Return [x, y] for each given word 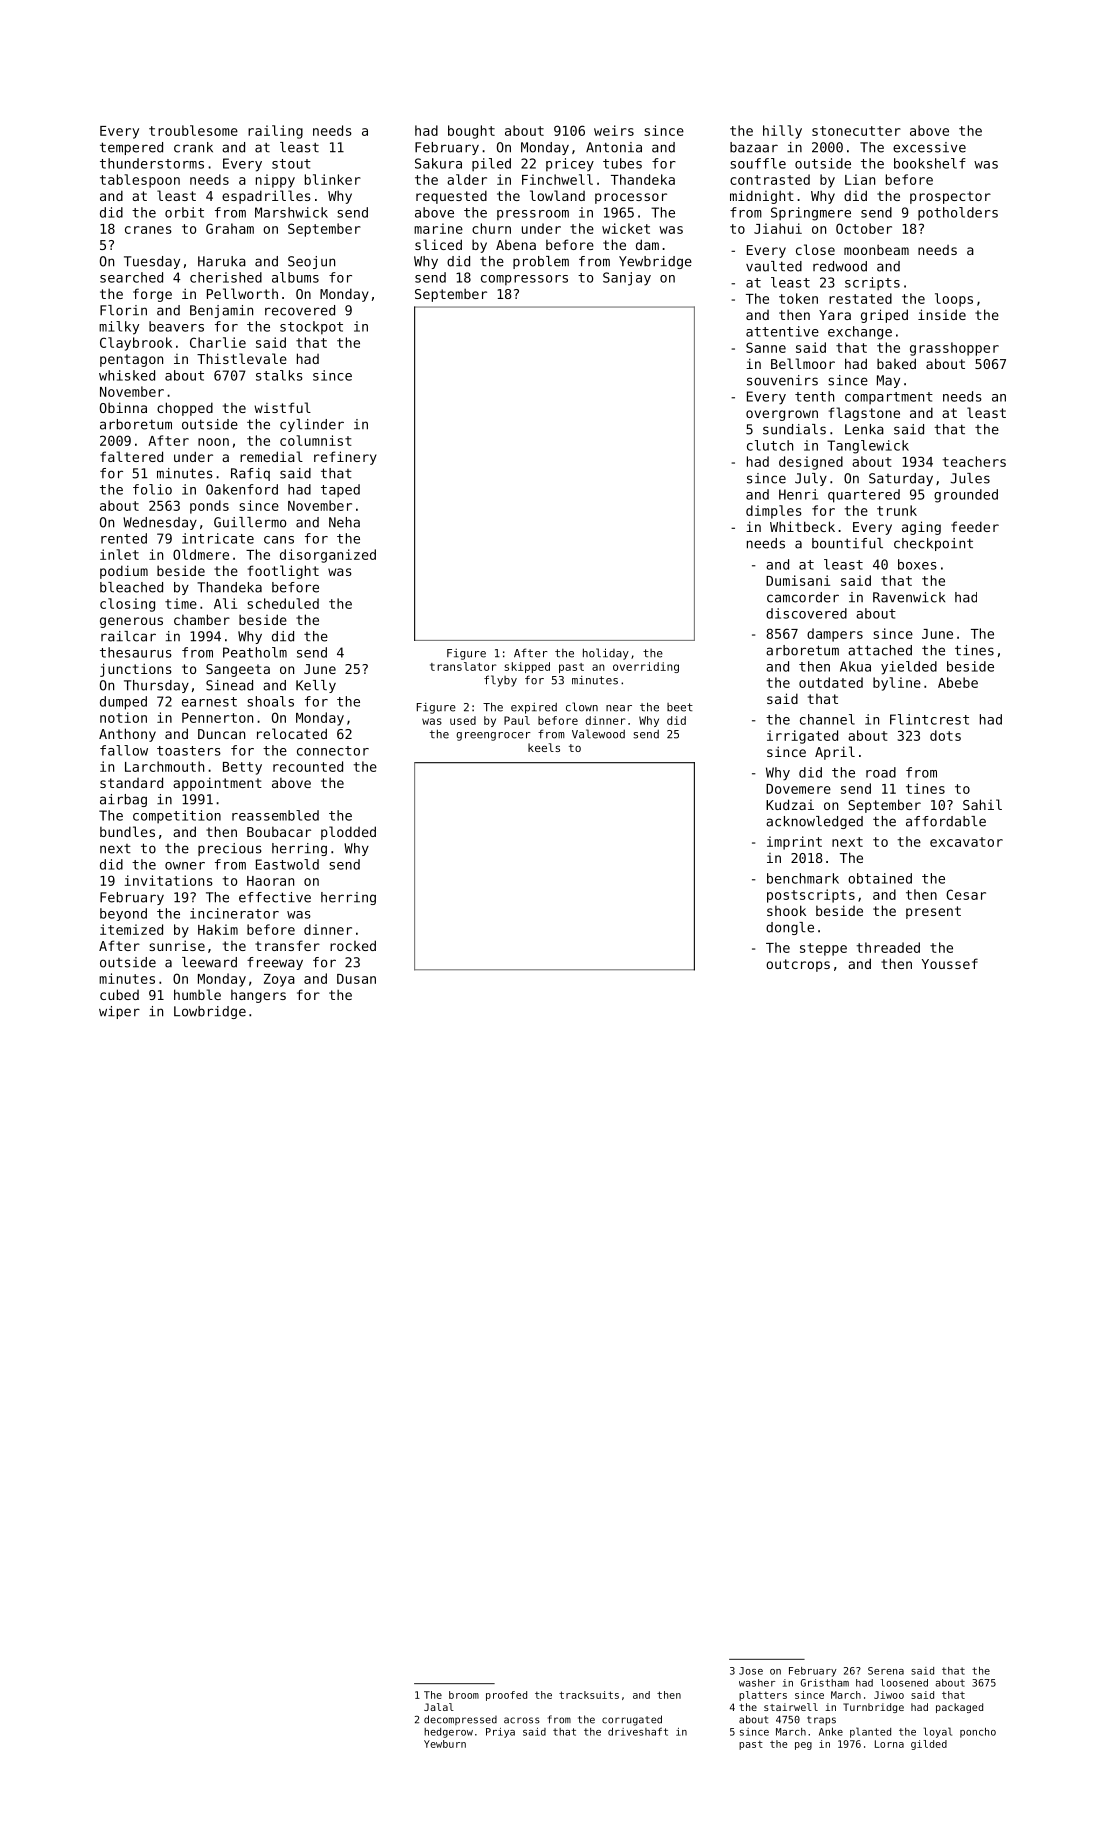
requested [451, 197]
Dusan [356, 979]
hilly [782, 132]
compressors [524, 280]
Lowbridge [210, 1012]
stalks [279, 375]
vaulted [774, 266]
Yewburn [445, 1744]
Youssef [950, 963]
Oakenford [242, 489]
